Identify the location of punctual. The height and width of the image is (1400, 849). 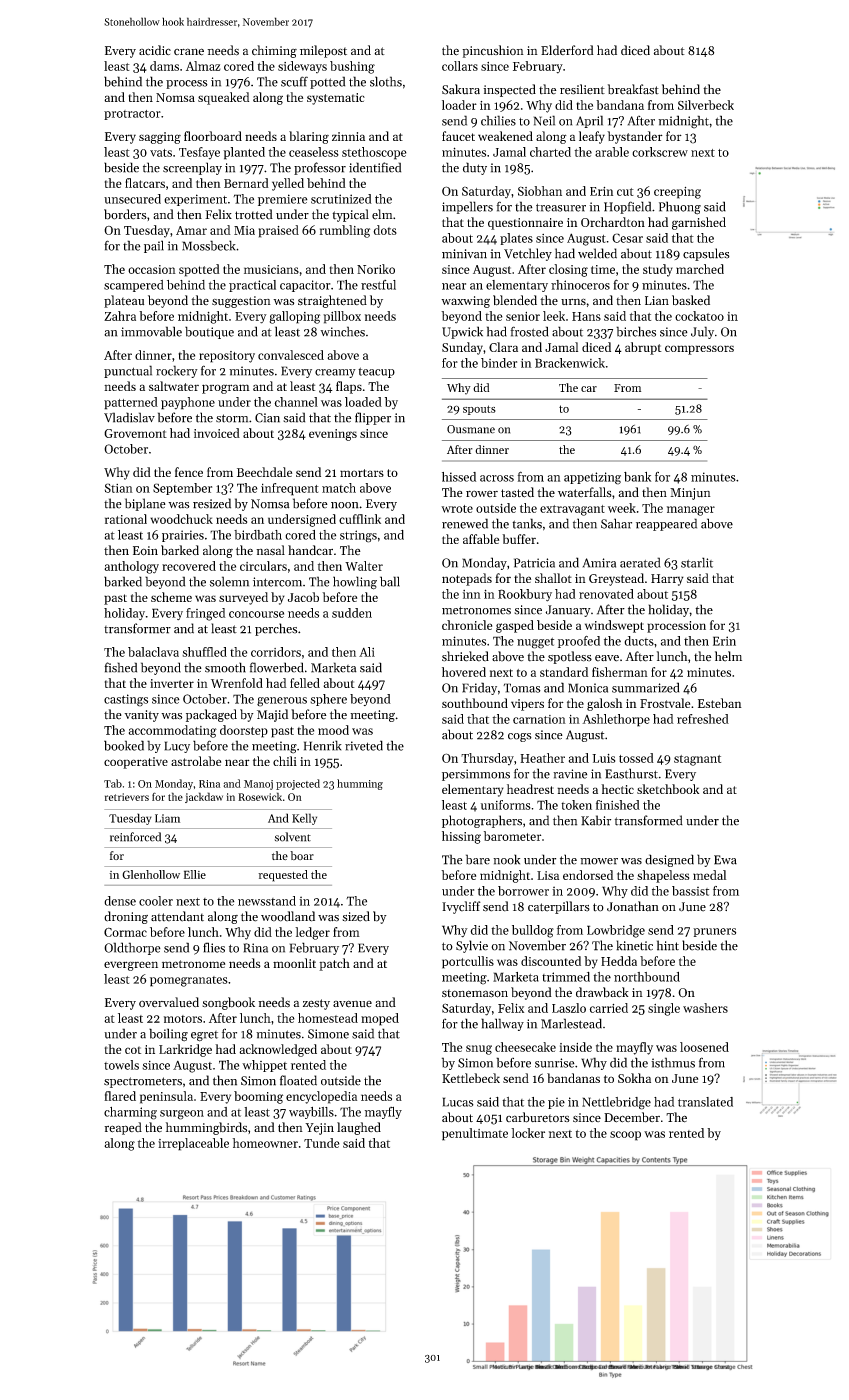
(128, 371).
